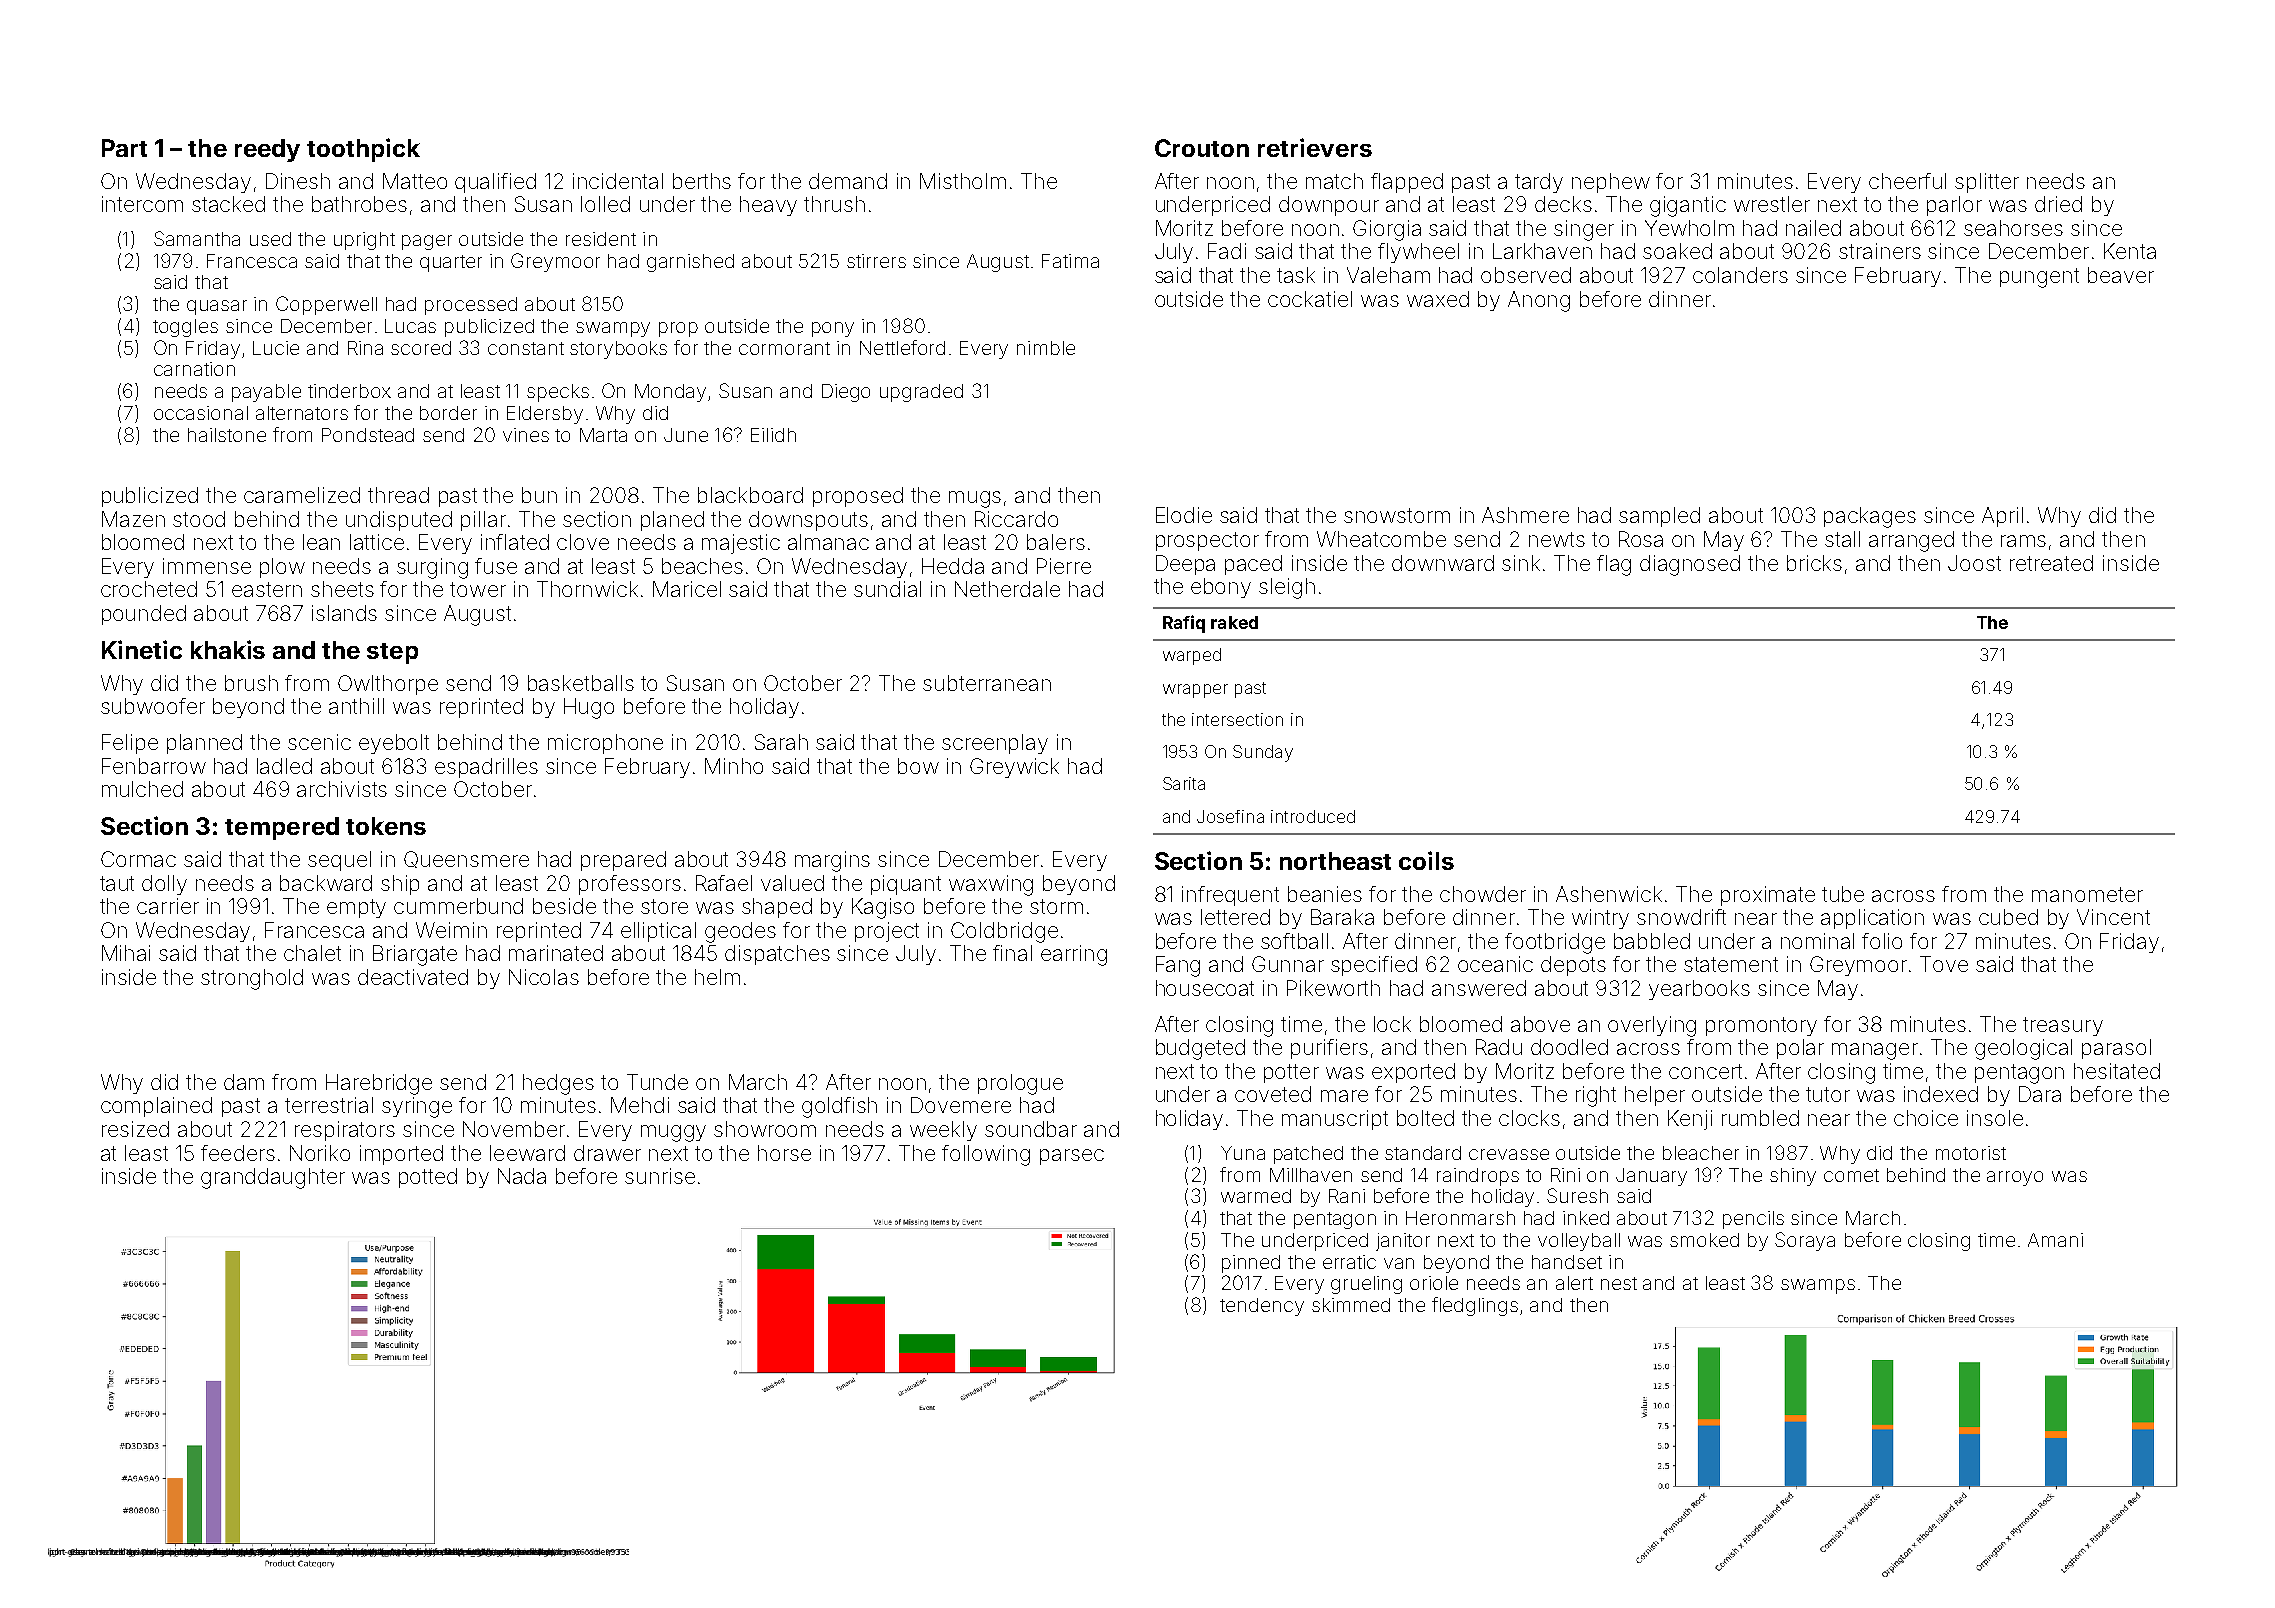 This page has height=1608, width=2275. I want to click on Vincent, so click(2113, 917).
